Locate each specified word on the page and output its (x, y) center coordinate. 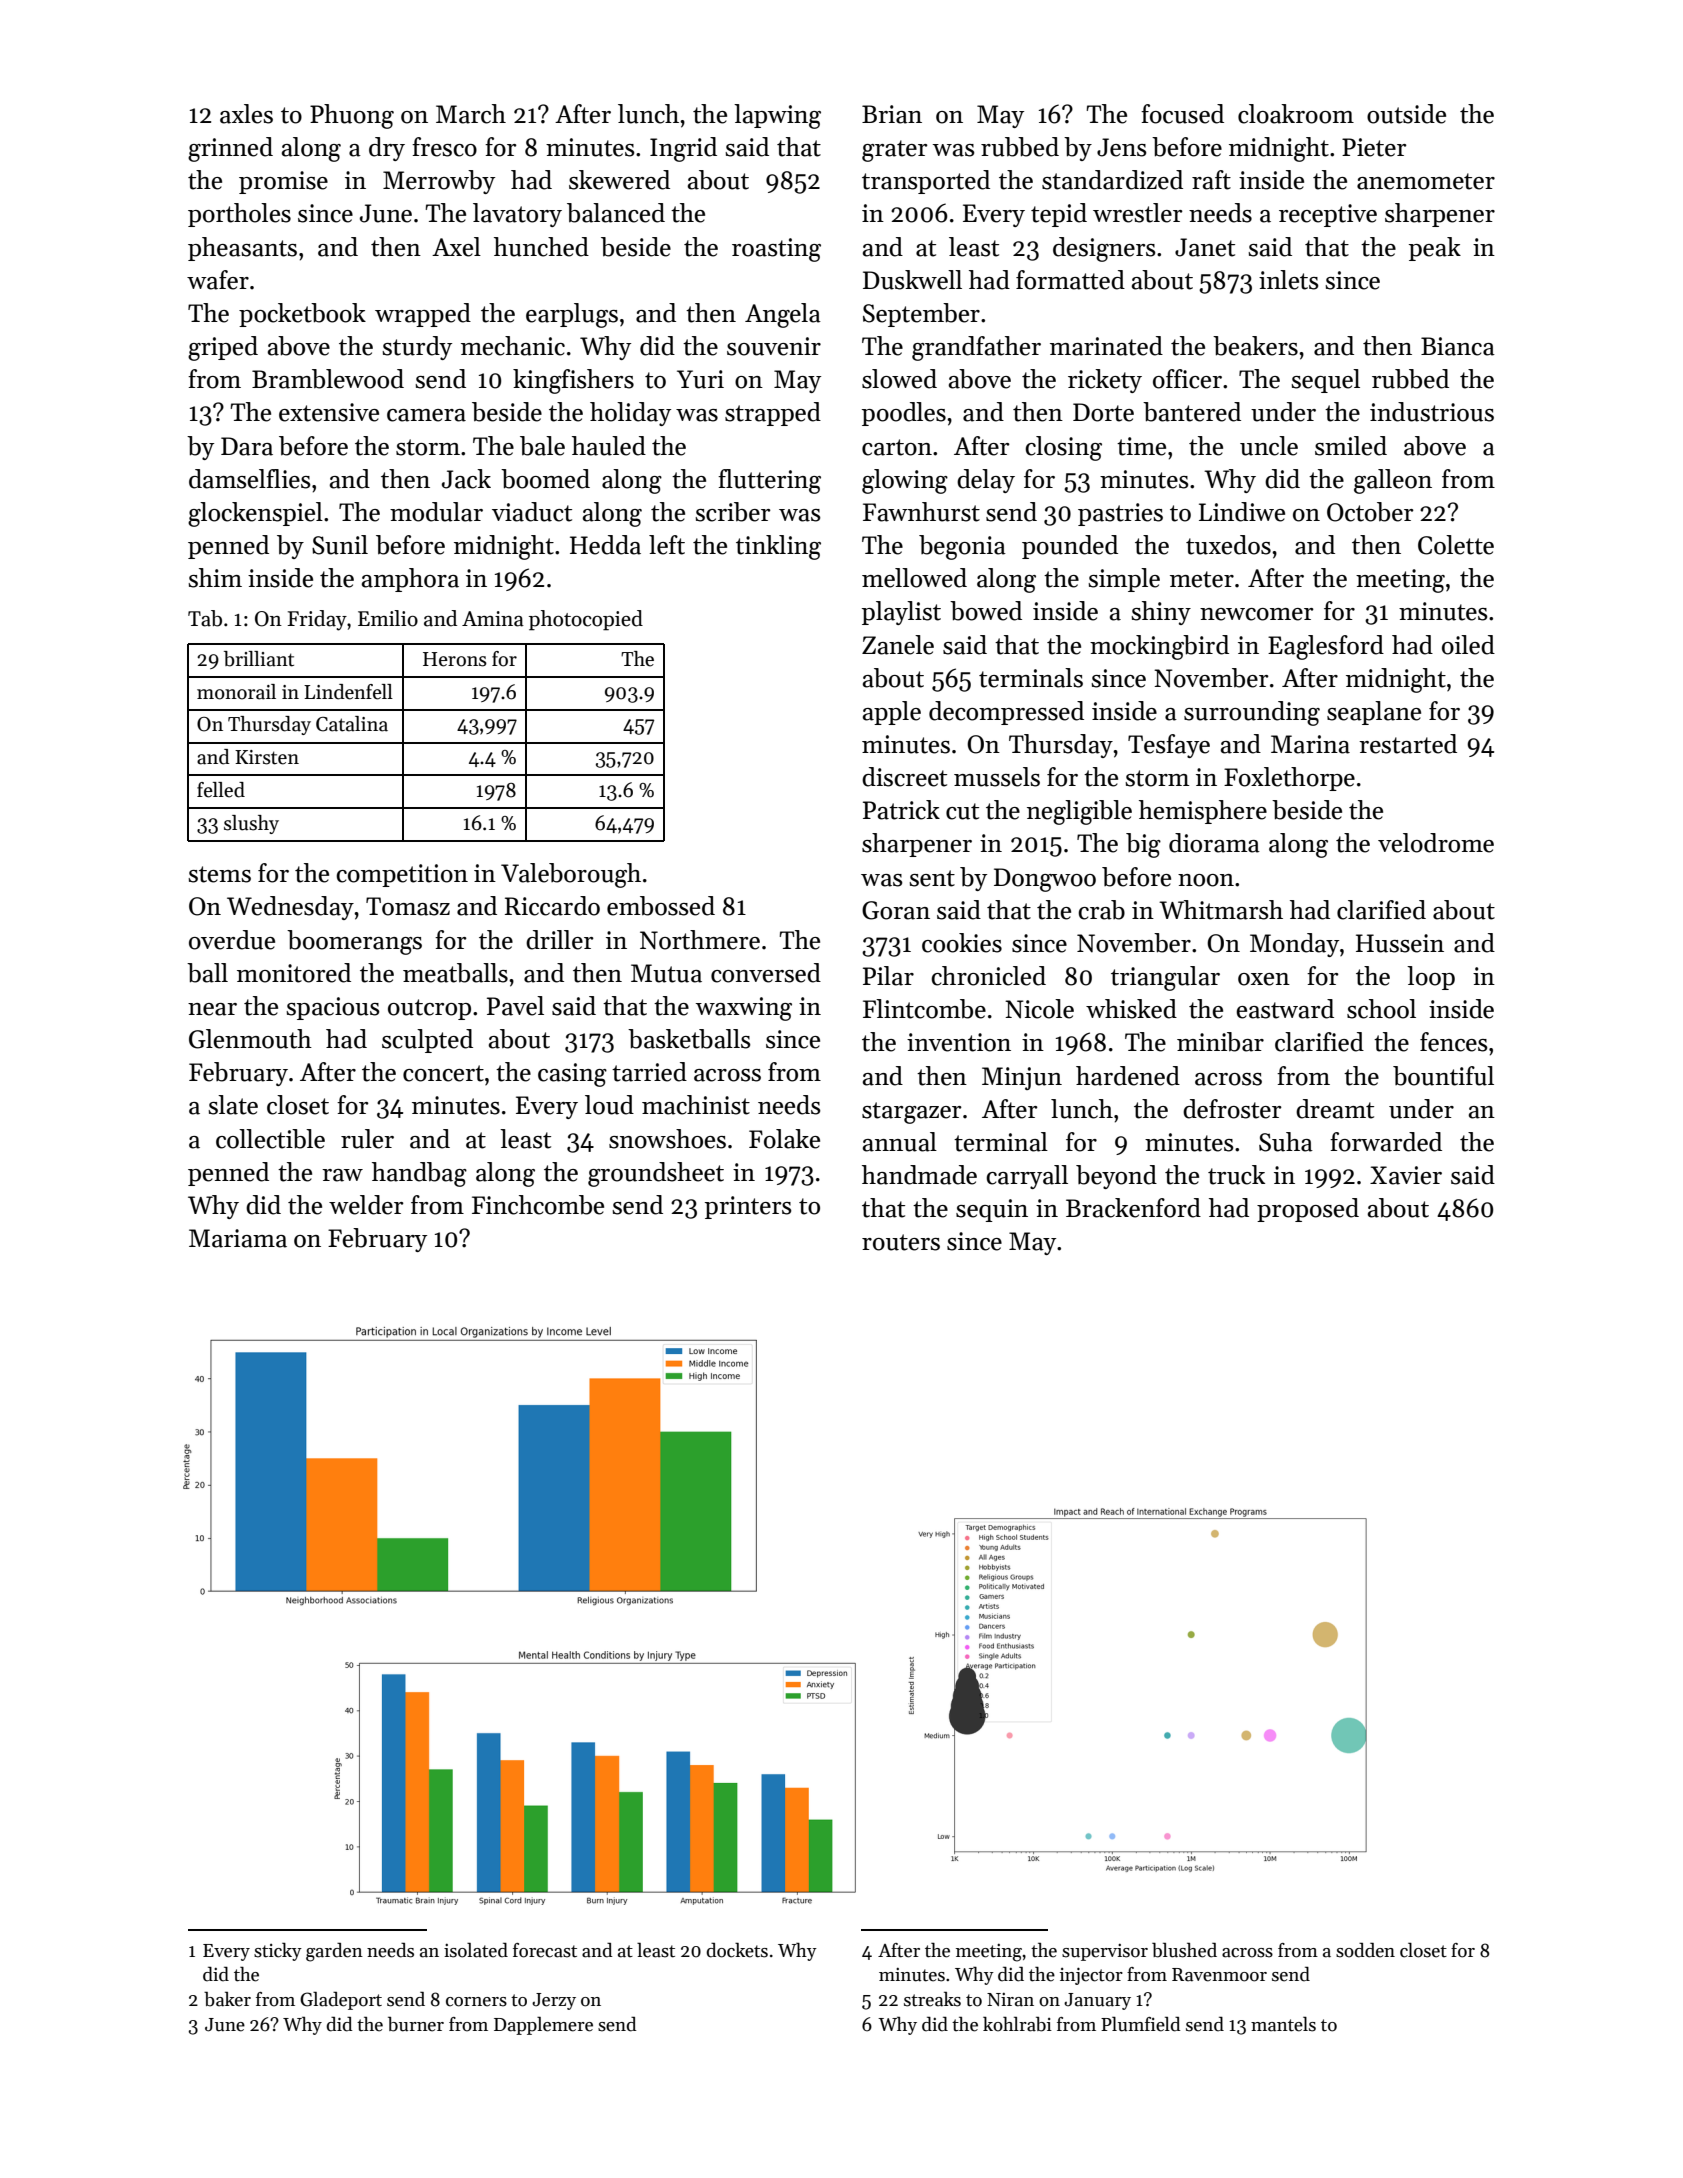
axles (246, 114)
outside (1406, 114)
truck (1236, 1175)
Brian (892, 114)
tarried (649, 1072)
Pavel (515, 1006)
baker (227, 1999)
